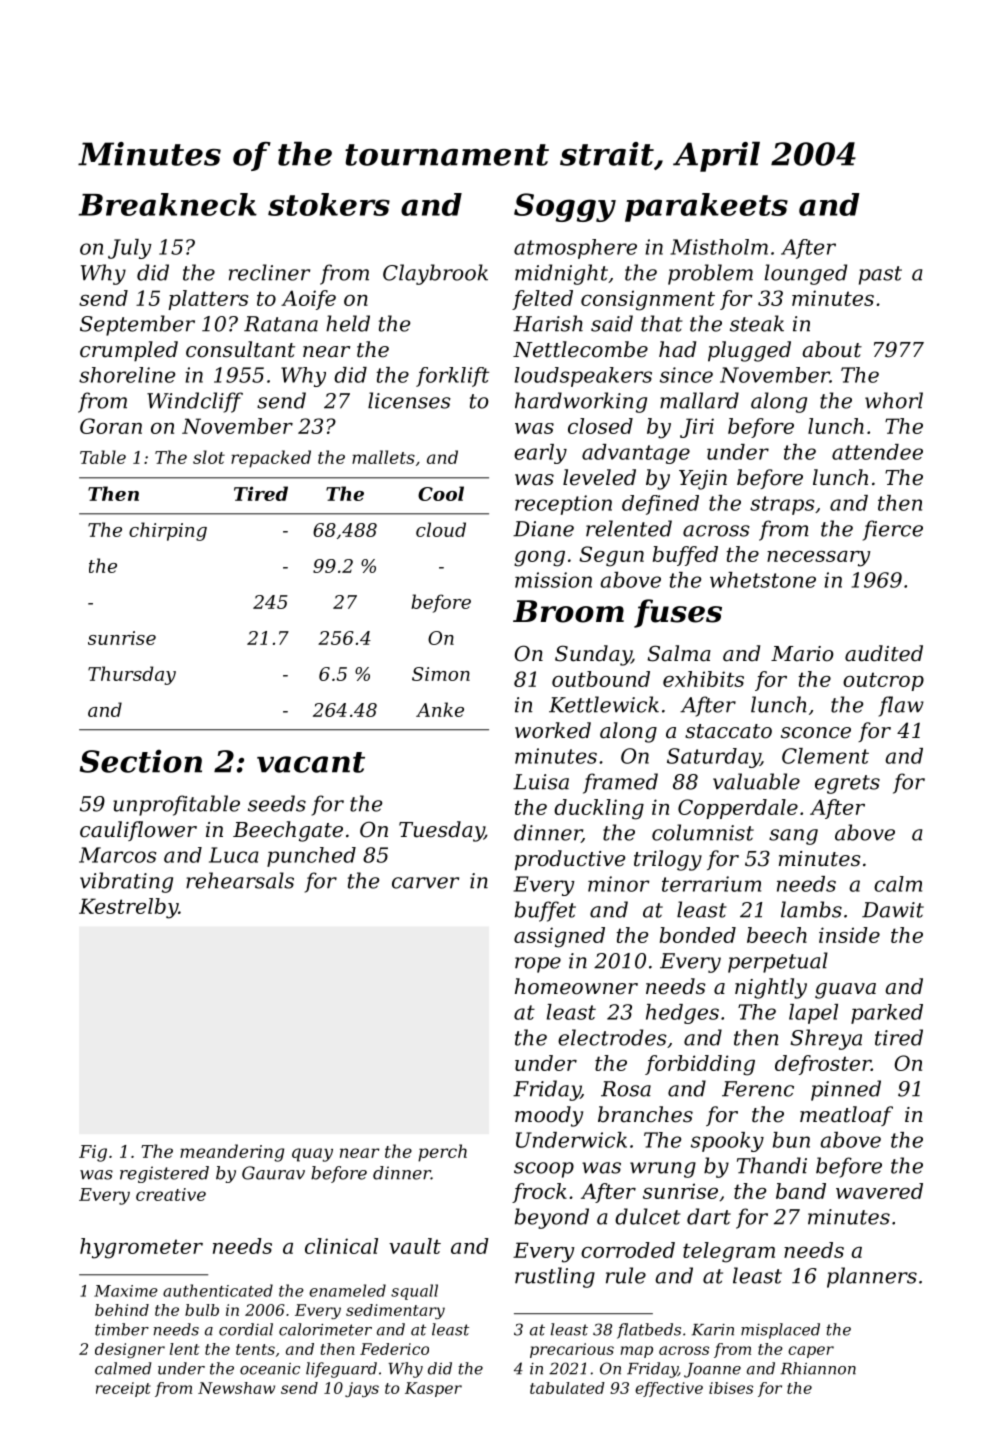 Image resolution: width=1003 pixels, height=1452 pixels. What do you see at coordinates (538, 965) in the screenshot?
I see `rope` at bounding box center [538, 965].
